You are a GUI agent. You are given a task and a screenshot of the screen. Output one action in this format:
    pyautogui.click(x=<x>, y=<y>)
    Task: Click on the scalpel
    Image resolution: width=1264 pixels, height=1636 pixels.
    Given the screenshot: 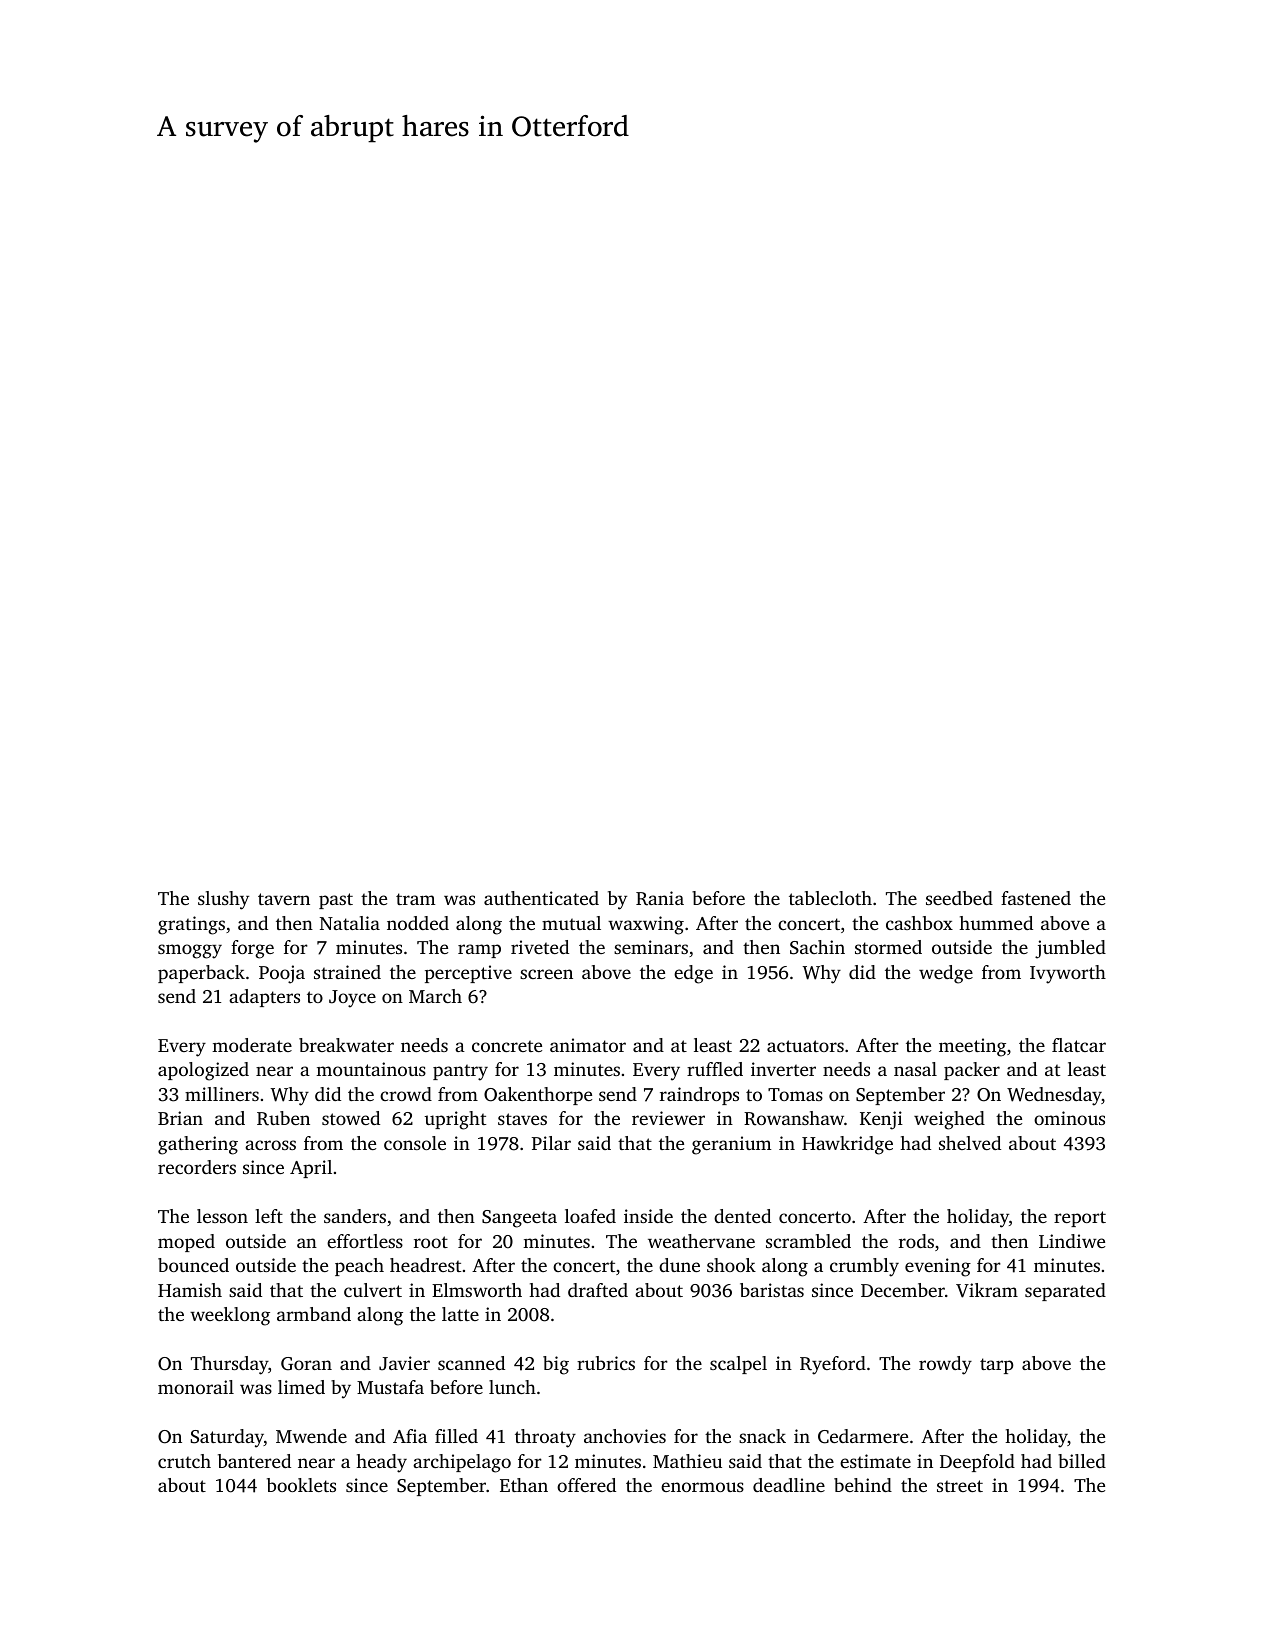 What is the action you would take?
    pyautogui.click(x=738, y=1365)
